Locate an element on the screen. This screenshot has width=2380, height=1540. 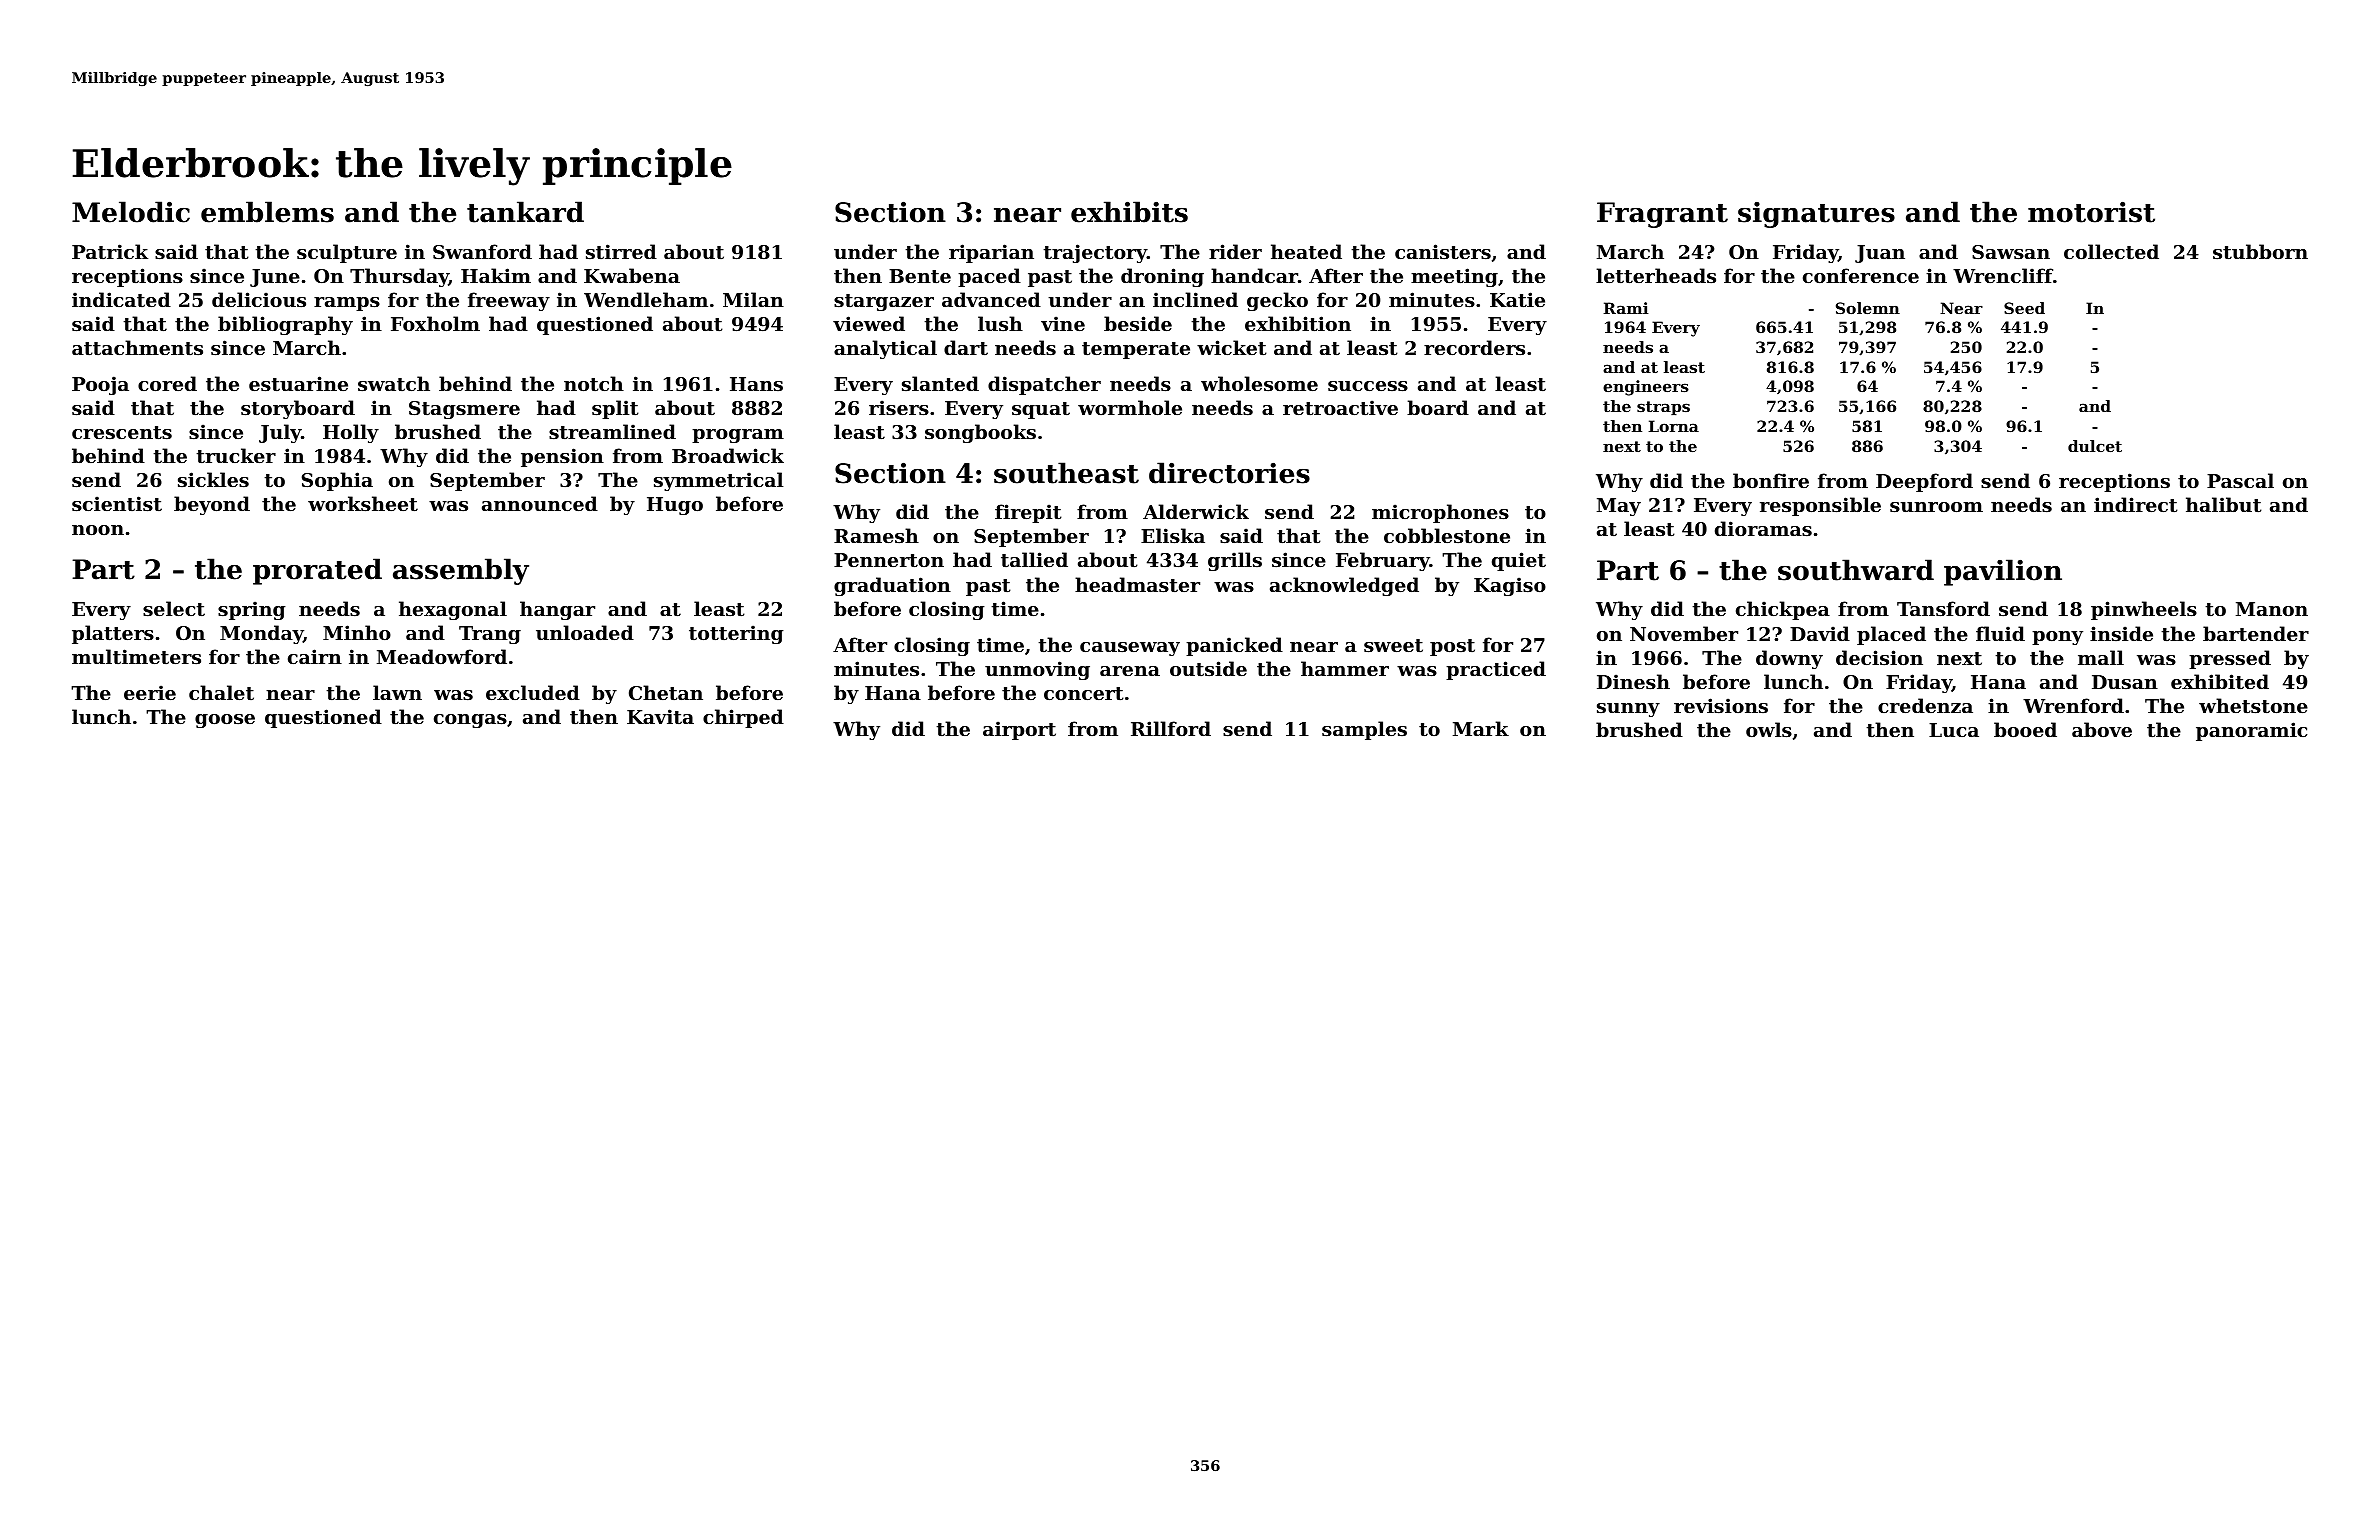
trucker is located at coordinates (236, 456).
